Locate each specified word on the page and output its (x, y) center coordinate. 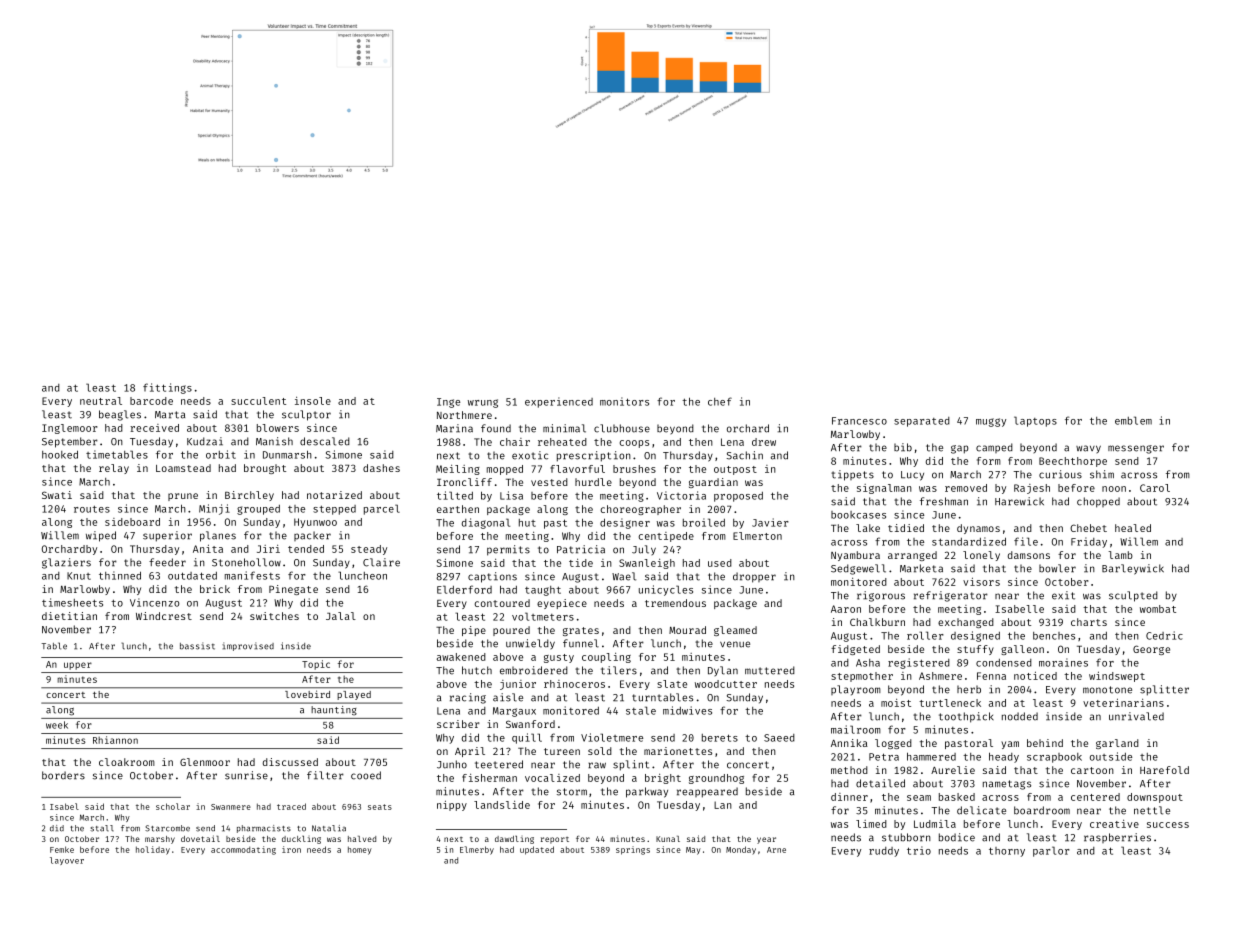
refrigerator (951, 596)
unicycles (666, 590)
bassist (197, 646)
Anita (208, 549)
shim (1102, 474)
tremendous (675, 603)
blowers (278, 428)
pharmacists (264, 829)
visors (981, 582)
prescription (594, 456)
